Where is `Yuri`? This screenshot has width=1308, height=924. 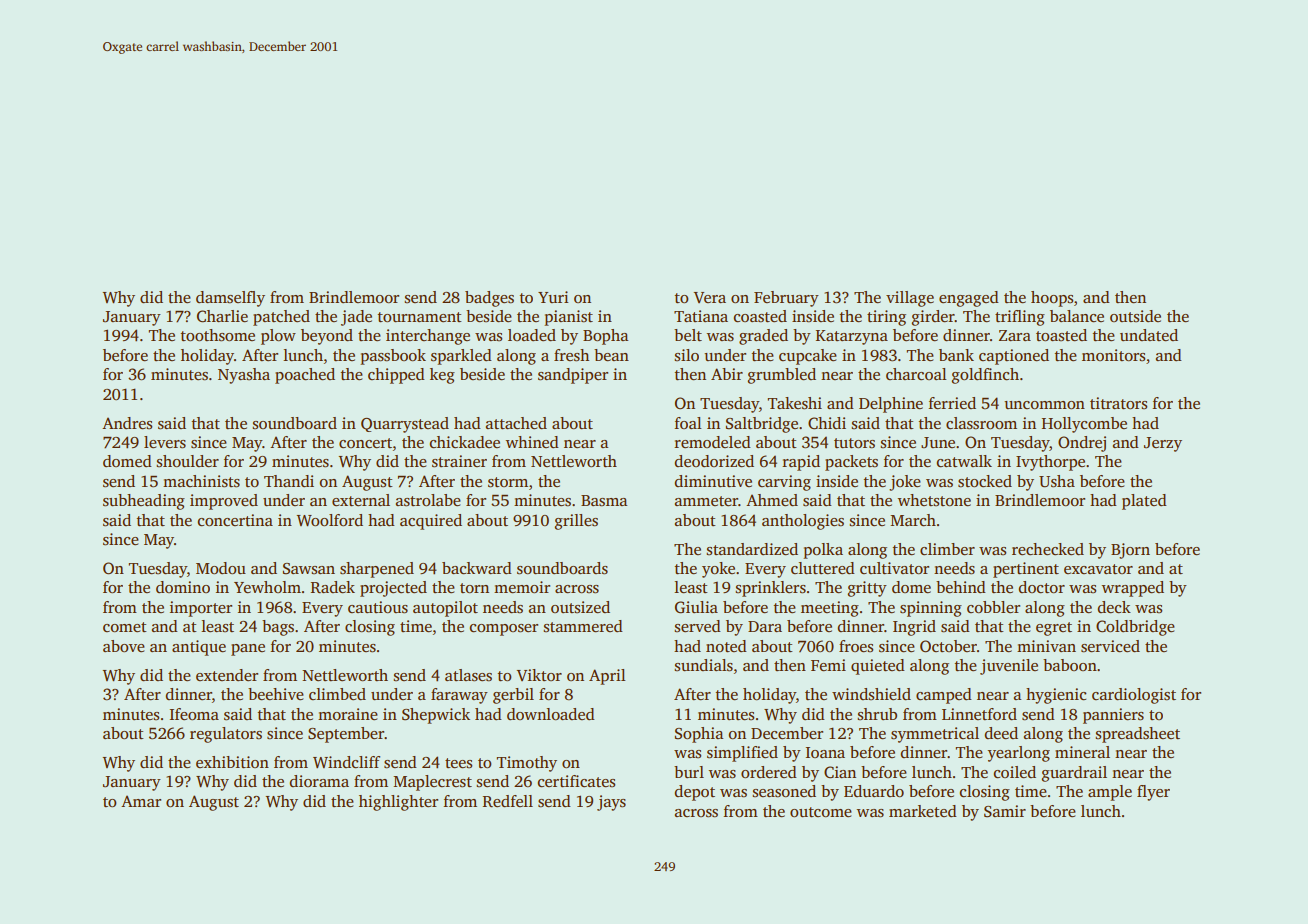 Yuri is located at coordinates (553, 297).
